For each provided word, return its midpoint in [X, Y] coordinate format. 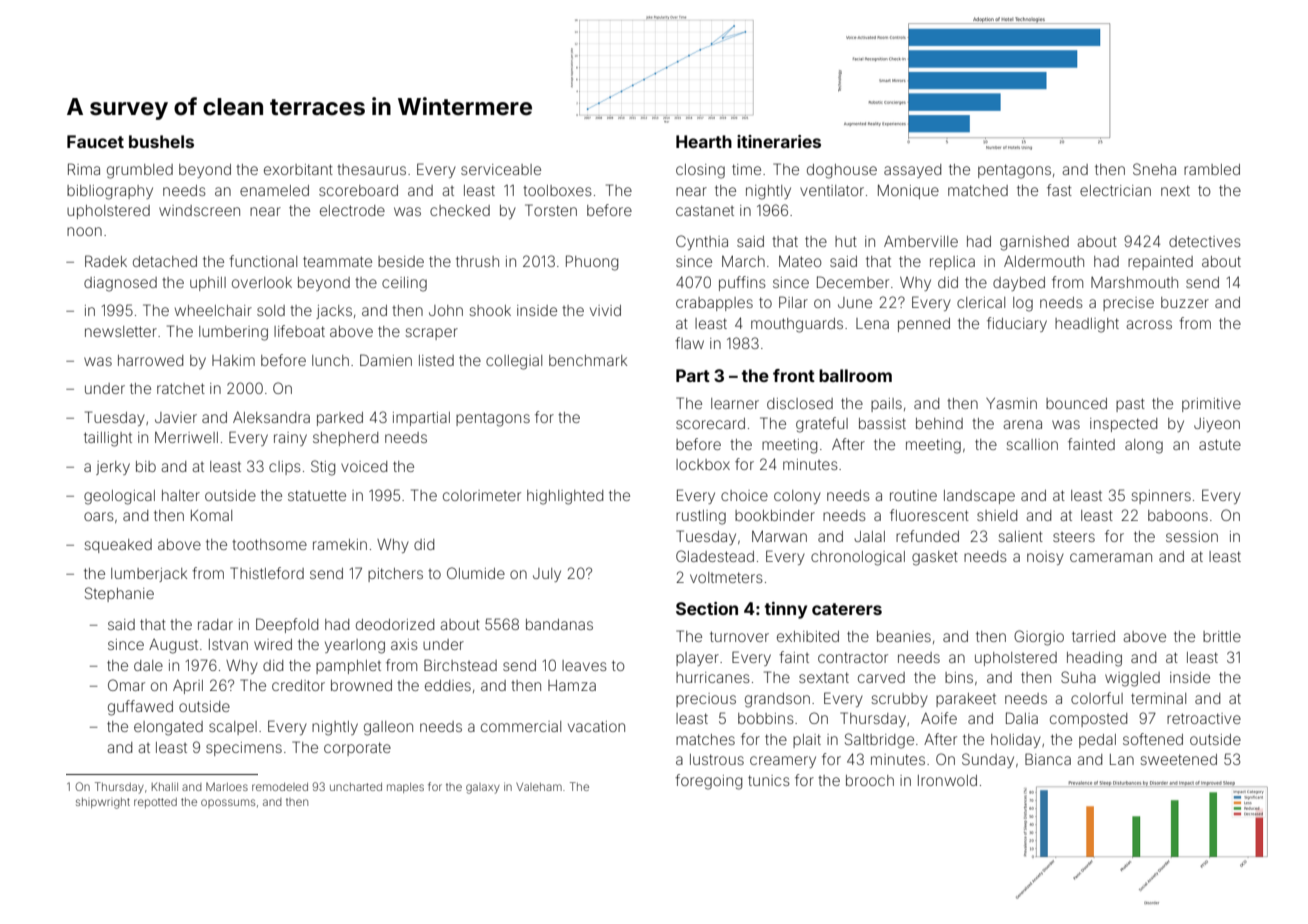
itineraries [779, 141]
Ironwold [947, 780]
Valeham [539, 787]
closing [700, 171]
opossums [228, 803]
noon [84, 231]
